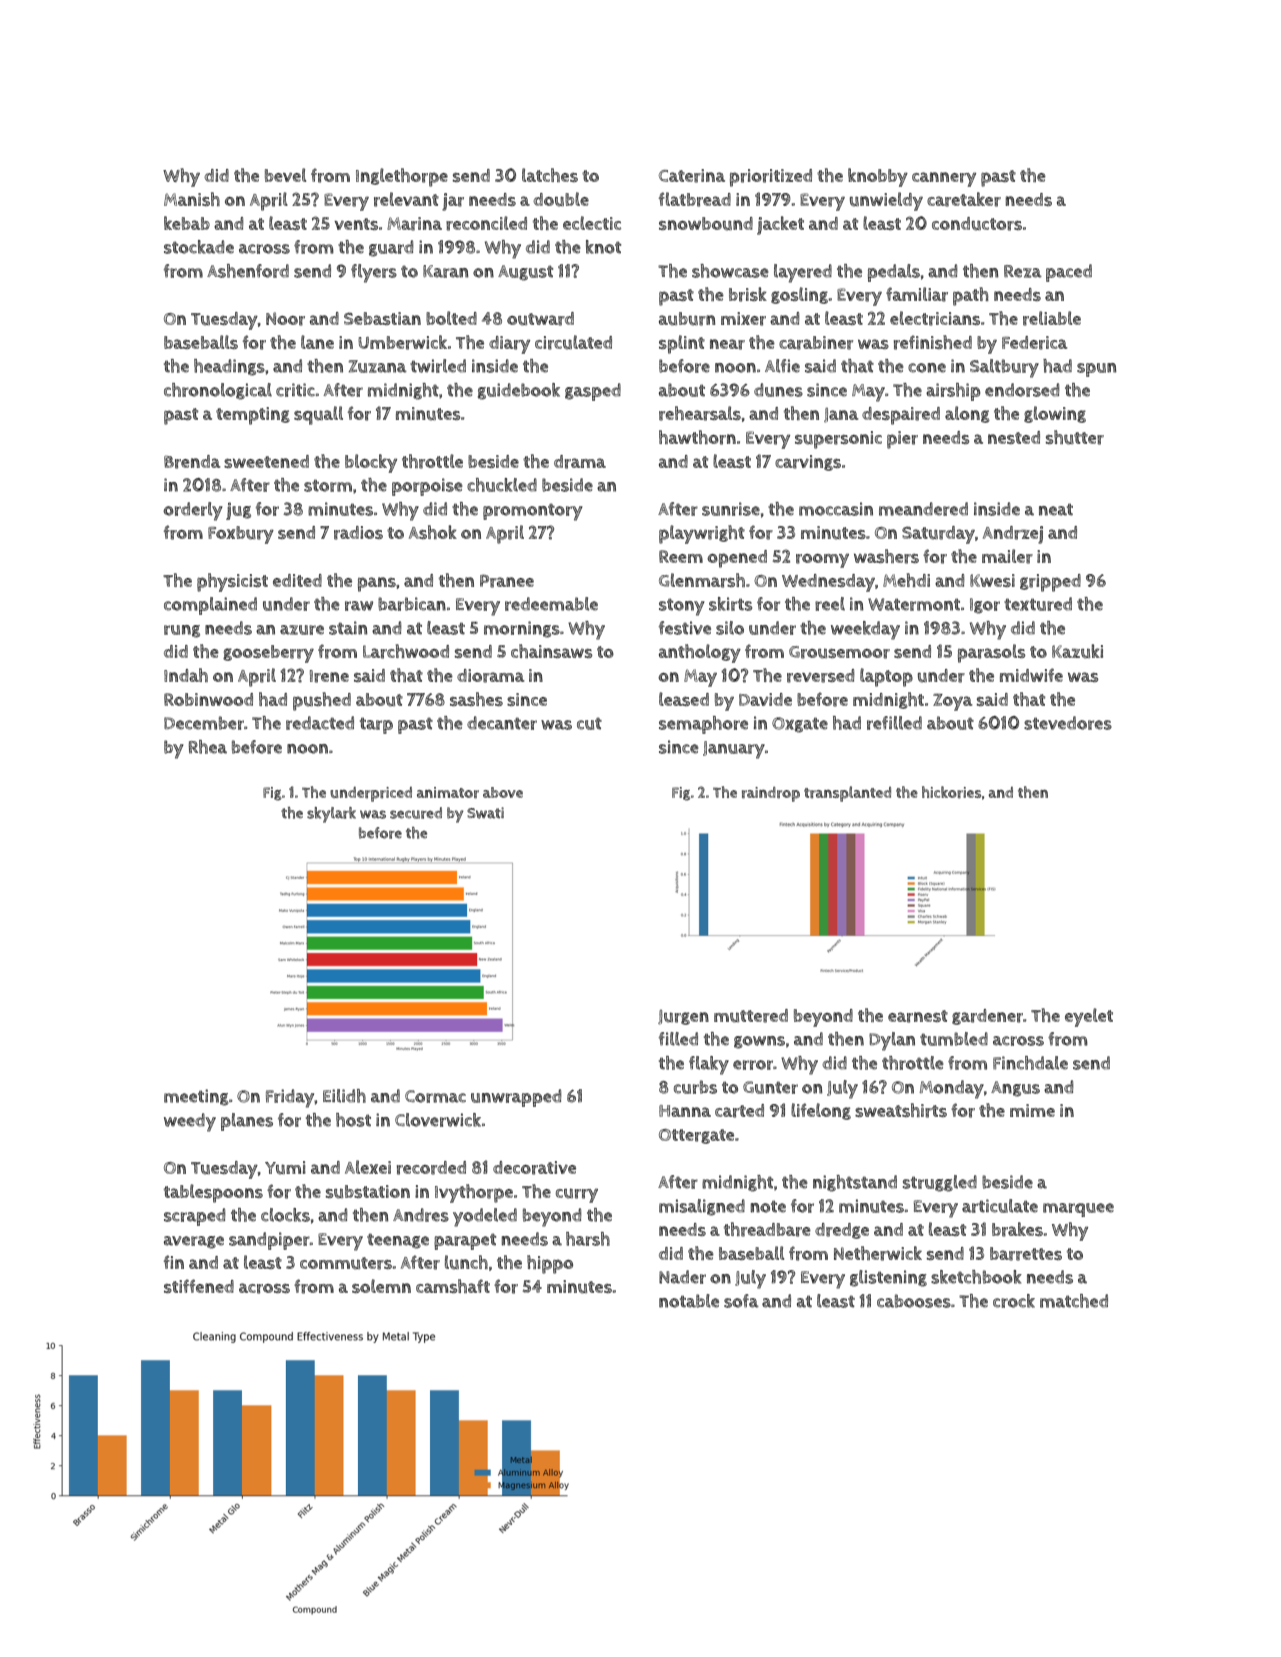 The image size is (1281, 1657). I want to click on average, so click(194, 1242).
